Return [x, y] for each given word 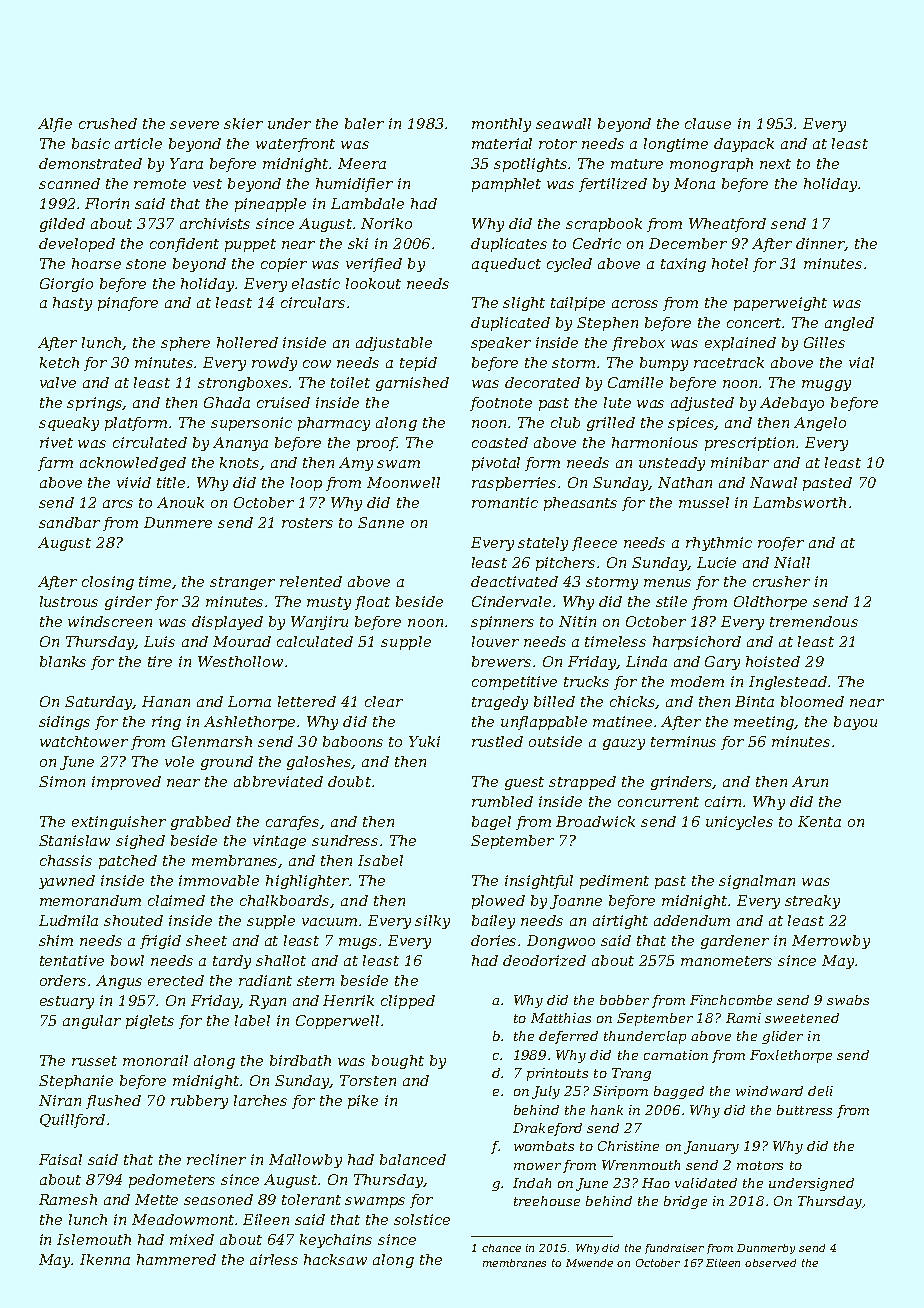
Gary [722, 663]
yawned [67, 882]
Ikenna [105, 1259]
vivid [134, 482]
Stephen [607, 324]
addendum [692, 920]
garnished [412, 384]
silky [432, 922]
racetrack [729, 362]
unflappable [544, 723]
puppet [250, 245]
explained [740, 344]
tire [160, 661]
